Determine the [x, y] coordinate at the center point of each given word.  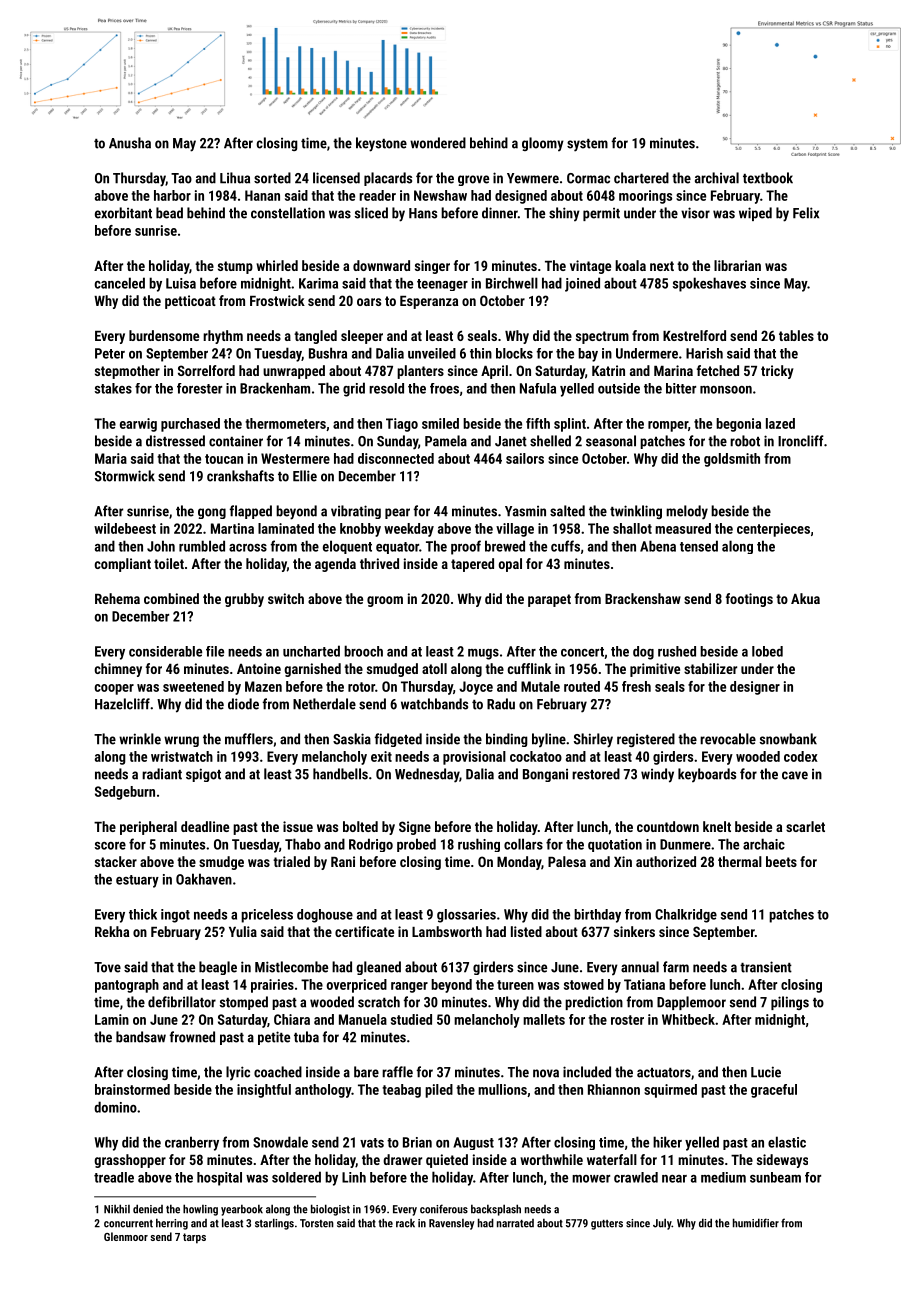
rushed [677, 651]
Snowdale [280, 1142]
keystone [381, 144]
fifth [538, 423]
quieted [447, 1161]
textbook [768, 178]
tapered [472, 565]
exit [381, 756]
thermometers [285, 423]
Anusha [130, 143]
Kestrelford [694, 335]
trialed [291, 861]
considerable [165, 651]
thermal [740, 861]
